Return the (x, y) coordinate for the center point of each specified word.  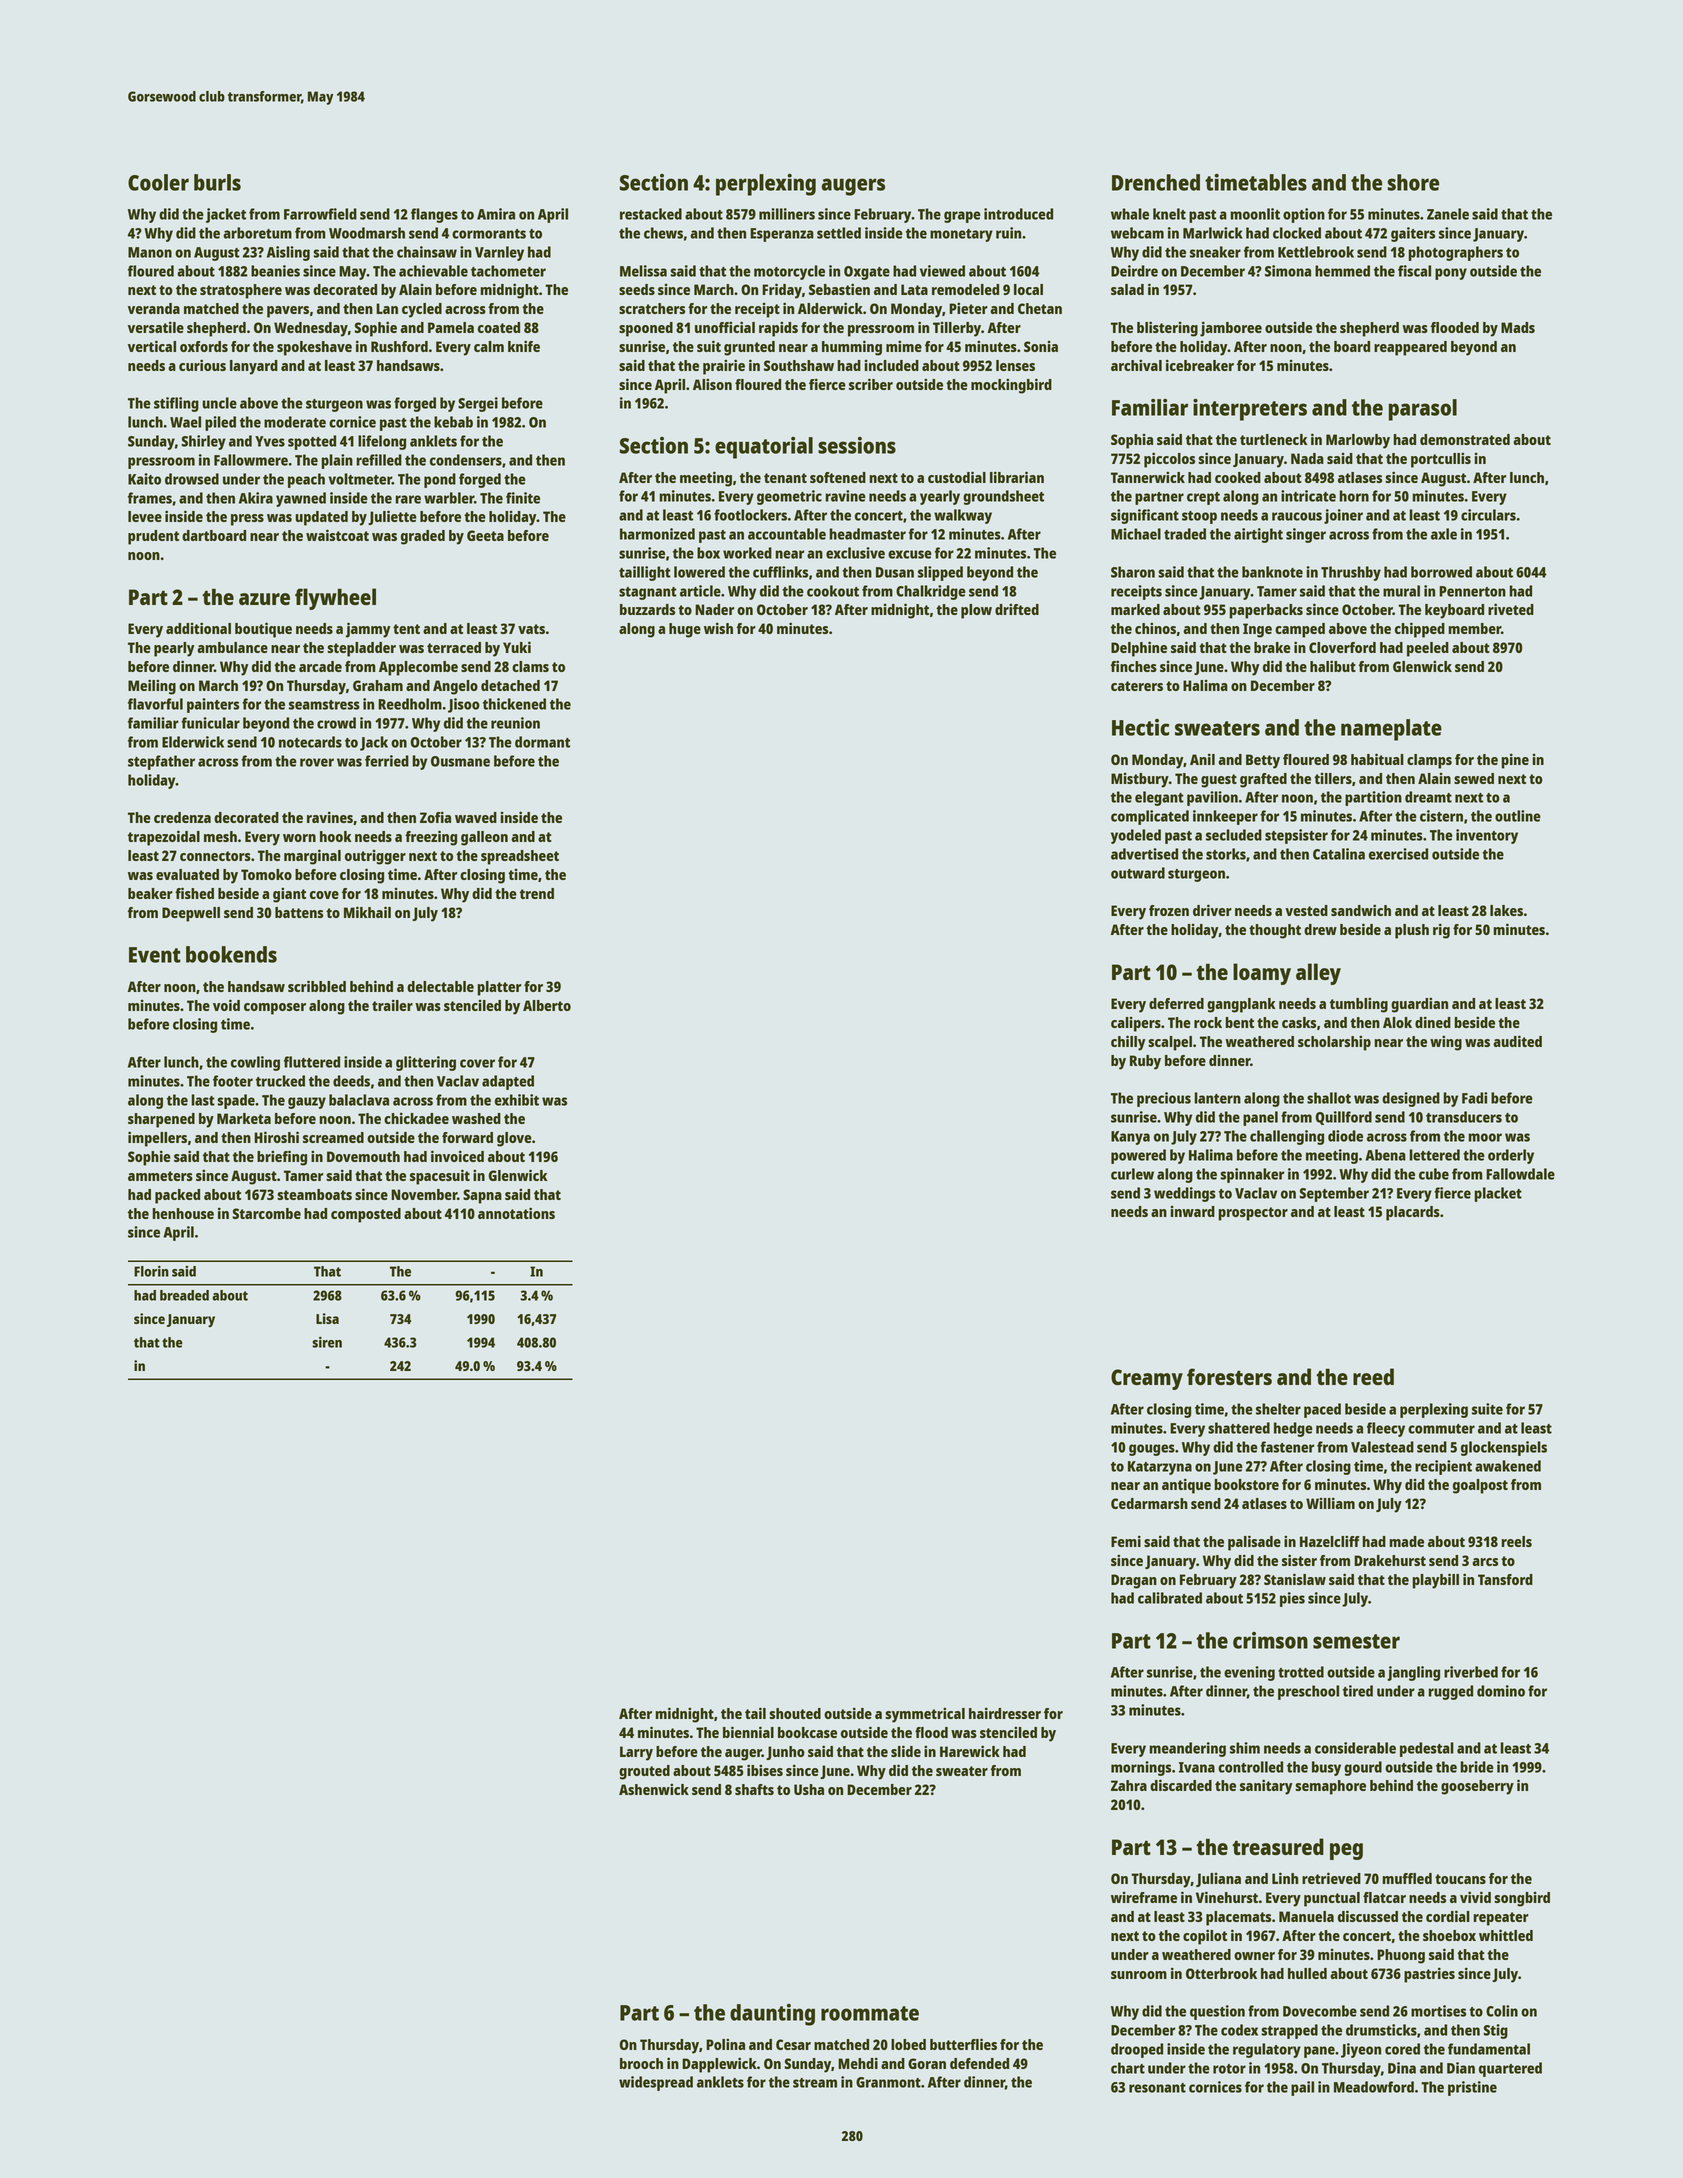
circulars (1488, 515)
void (226, 1005)
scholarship (1334, 1043)
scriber (871, 384)
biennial (748, 1732)
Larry (636, 1753)
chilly (1128, 1043)
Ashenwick (654, 1789)
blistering (1167, 329)
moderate (295, 422)
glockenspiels (1504, 1448)
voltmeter (360, 479)
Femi (1126, 1541)
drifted (1017, 609)
